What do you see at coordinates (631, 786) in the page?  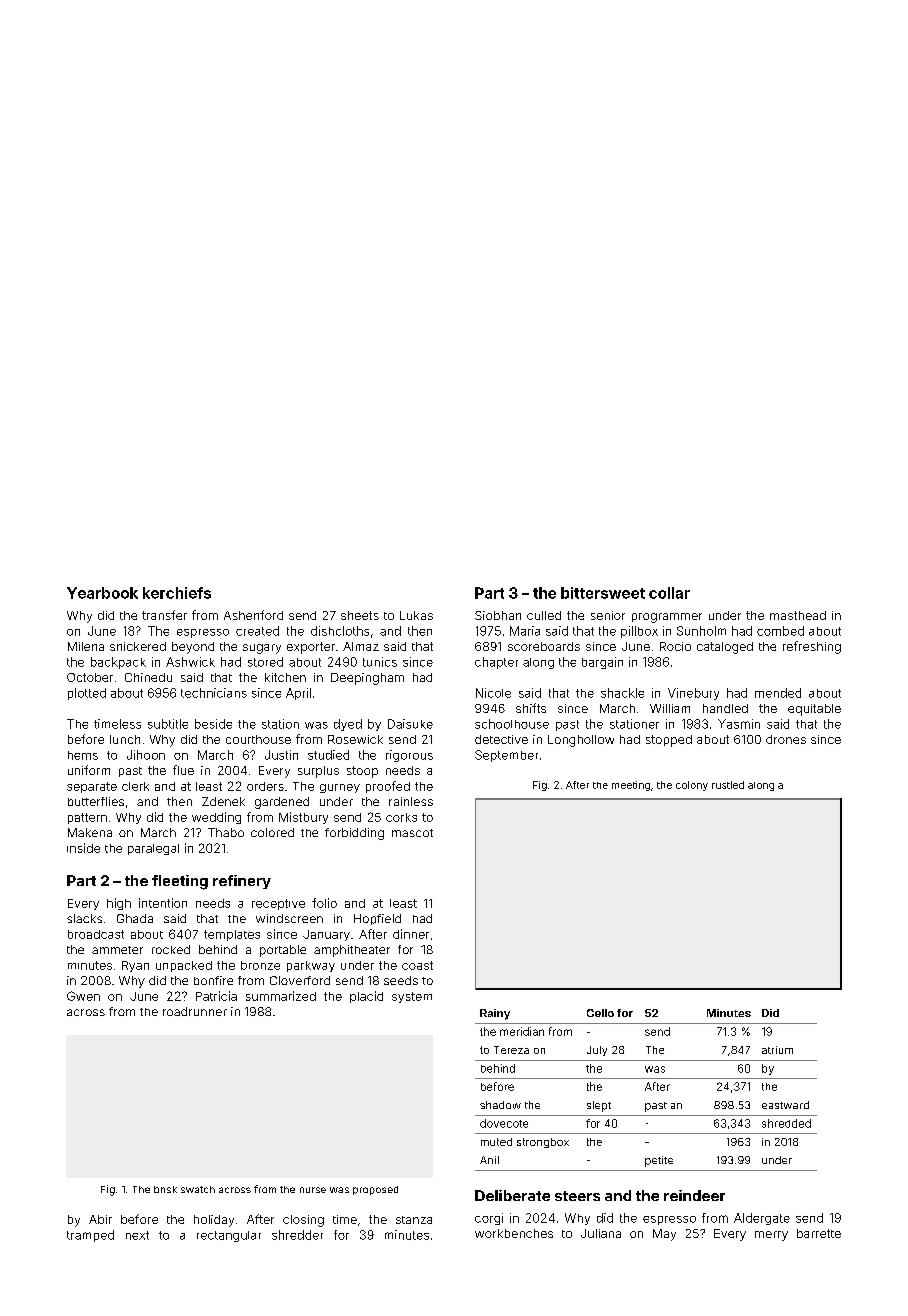 I see `meeting` at bounding box center [631, 786].
